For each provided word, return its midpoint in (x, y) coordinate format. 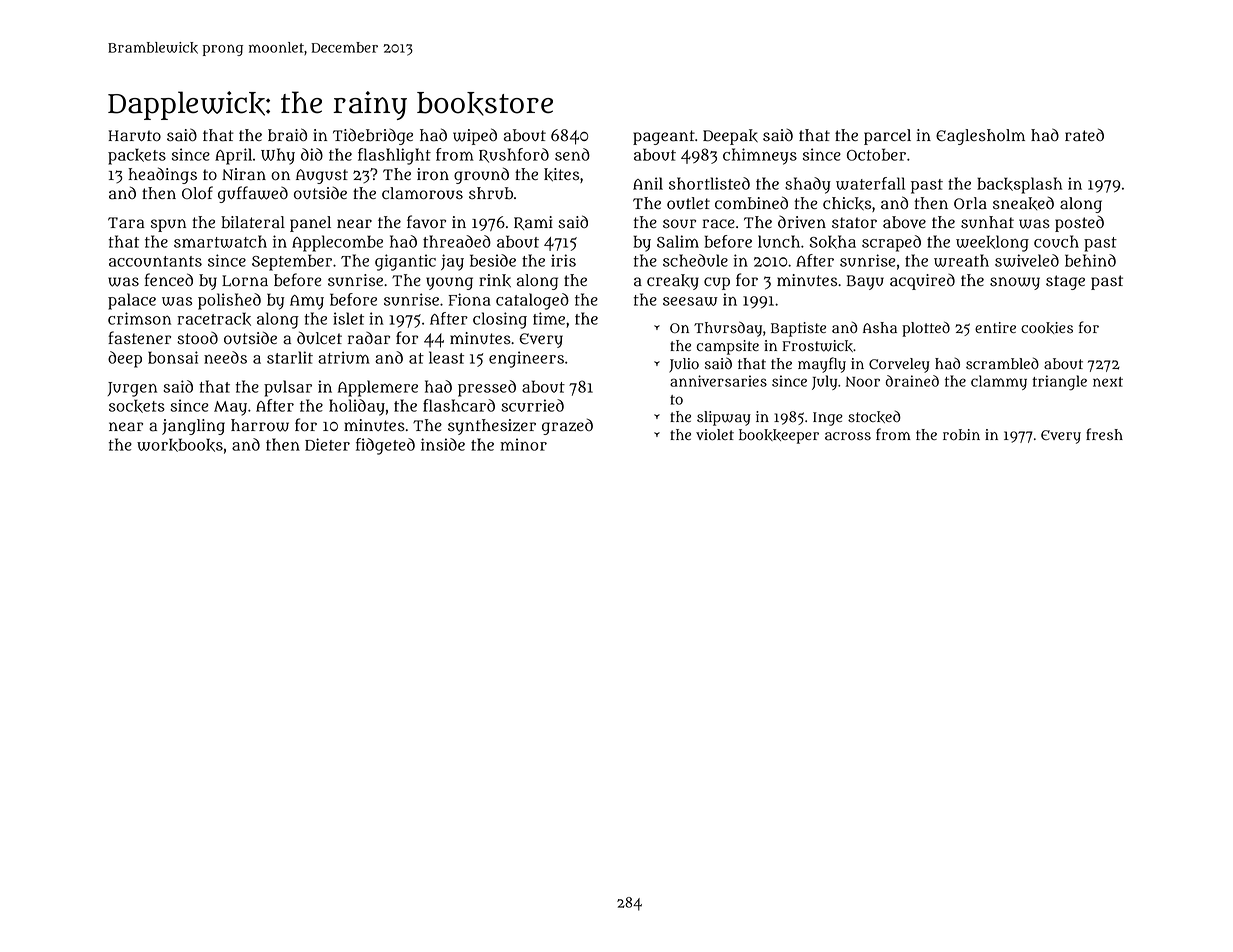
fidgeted (385, 446)
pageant (664, 137)
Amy (307, 302)
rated (1084, 135)
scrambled (1002, 363)
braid (287, 135)
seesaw (690, 301)
